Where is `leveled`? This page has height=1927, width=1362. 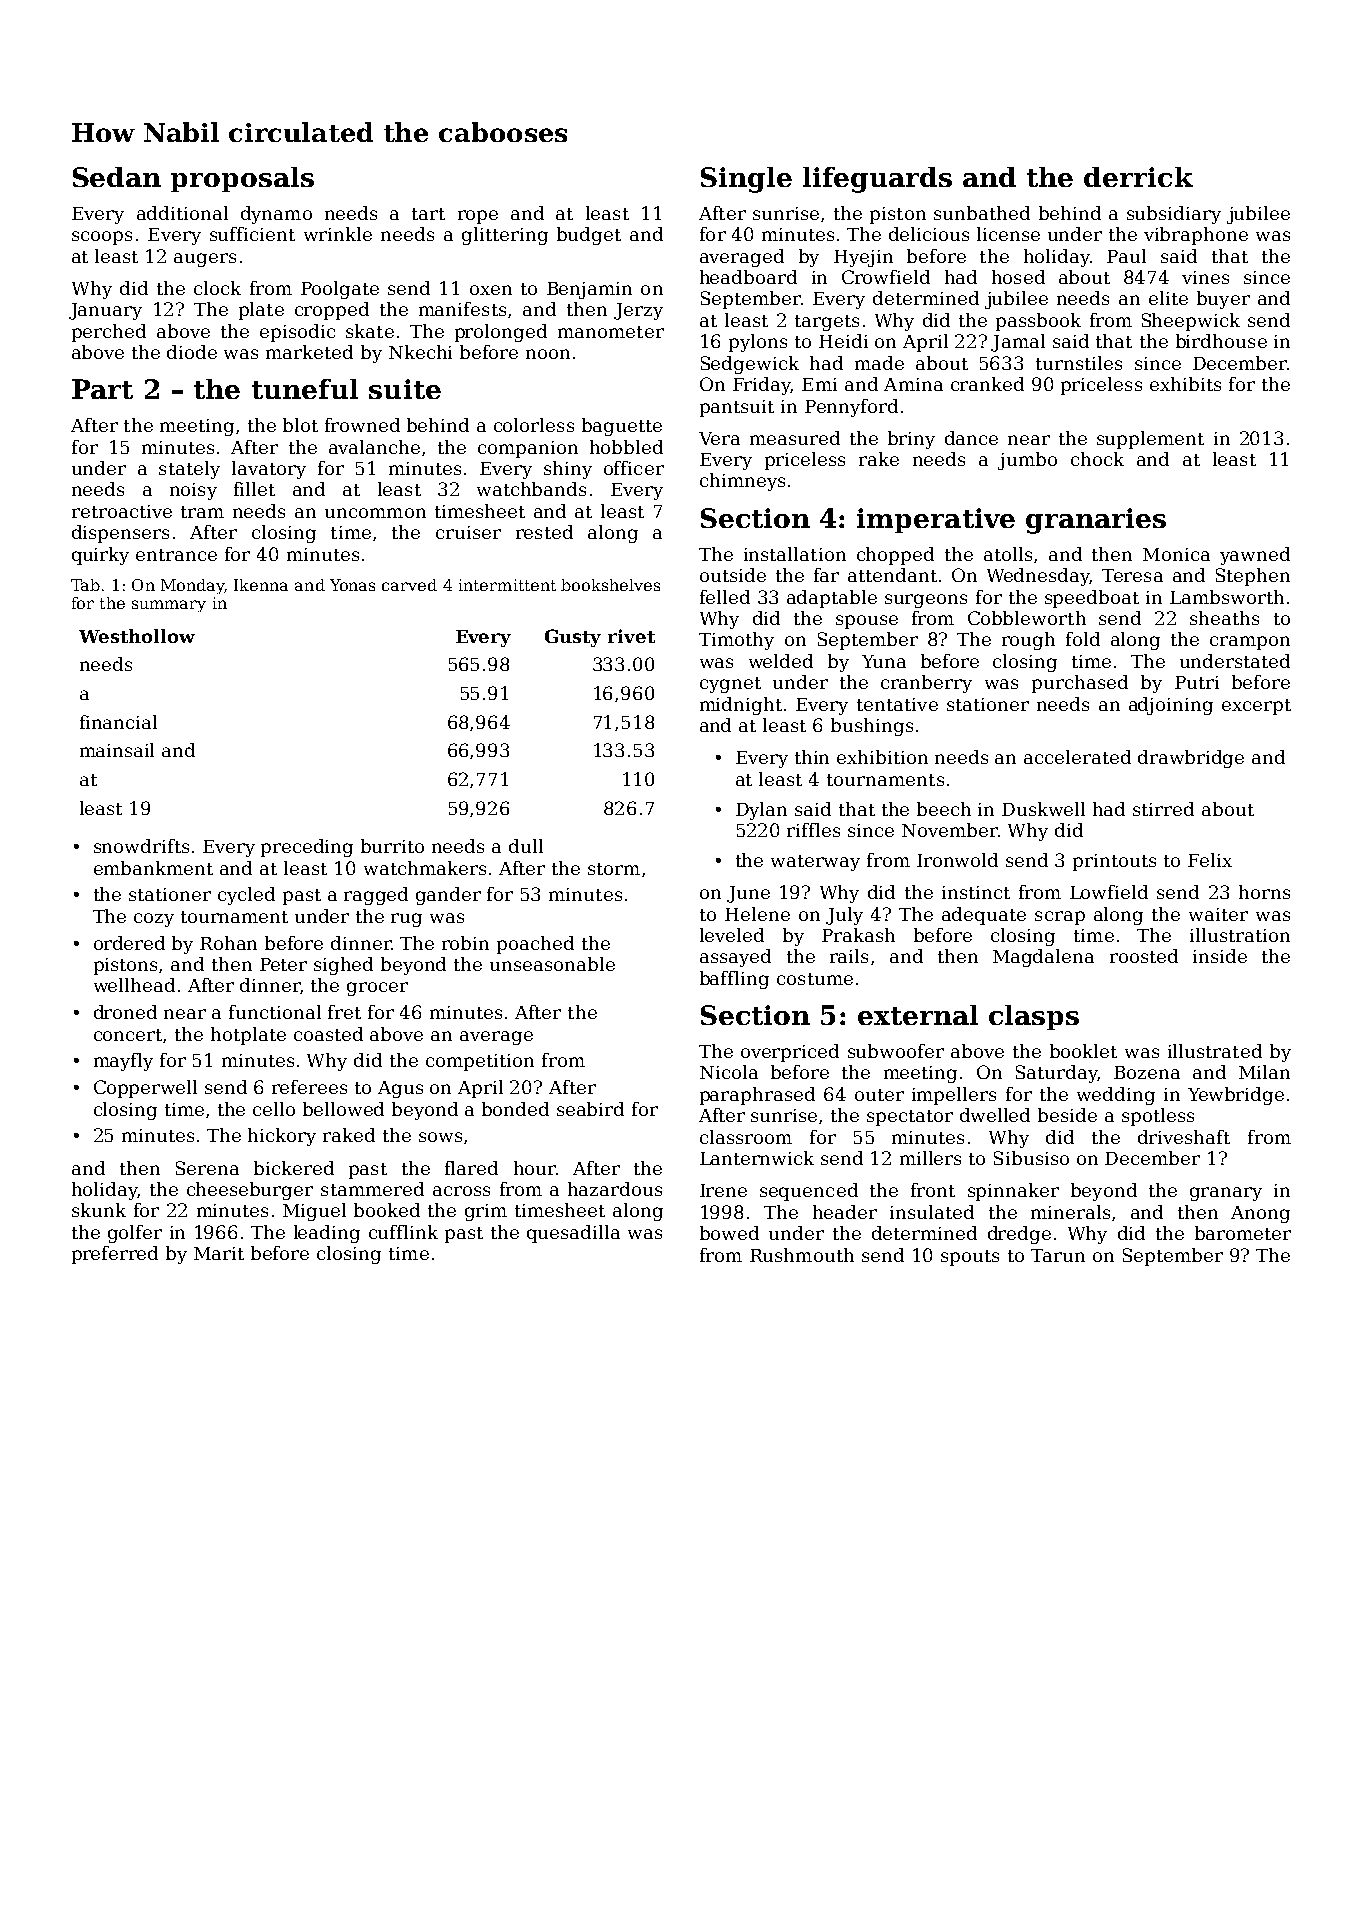
leveled is located at coordinates (732, 935).
